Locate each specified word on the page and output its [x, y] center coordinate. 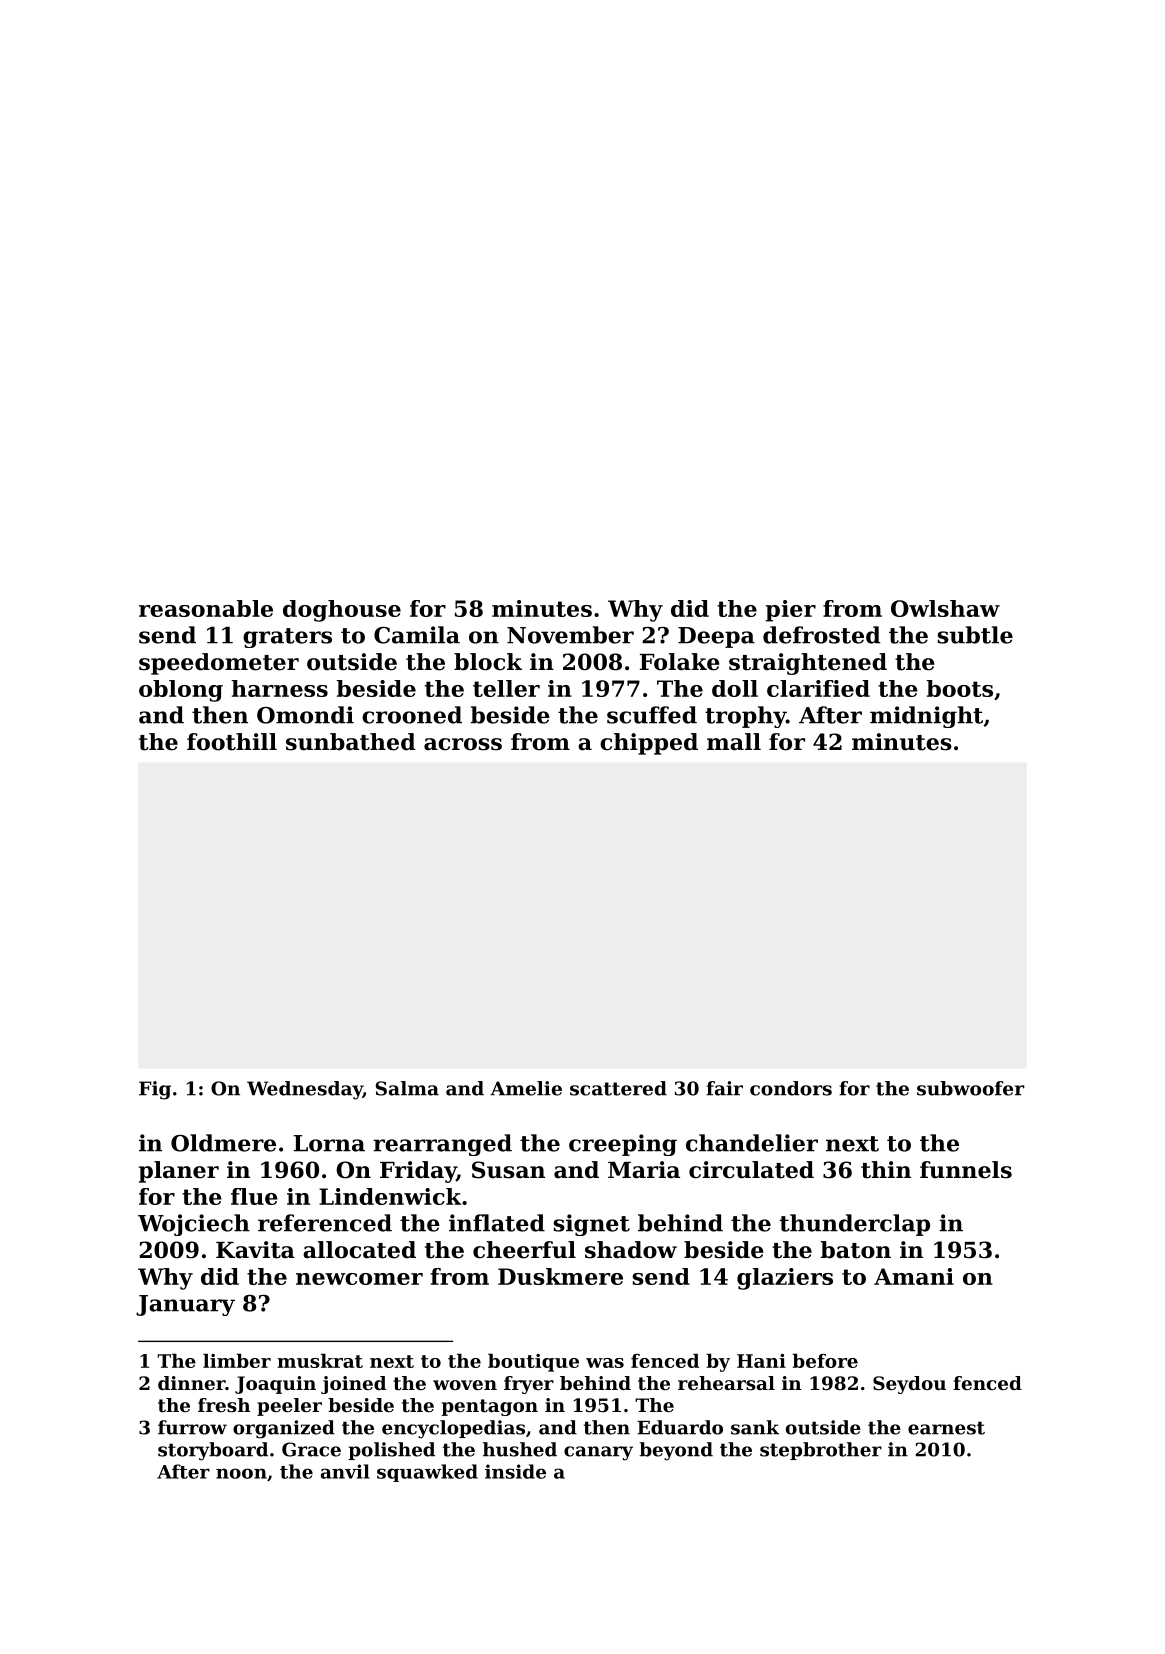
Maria [644, 1170]
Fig [155, 1090]
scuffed [652, 715]
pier [791, 611]
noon [241, 1473]
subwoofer [971, 1088]
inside [515, 1471]
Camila [417, 635]
